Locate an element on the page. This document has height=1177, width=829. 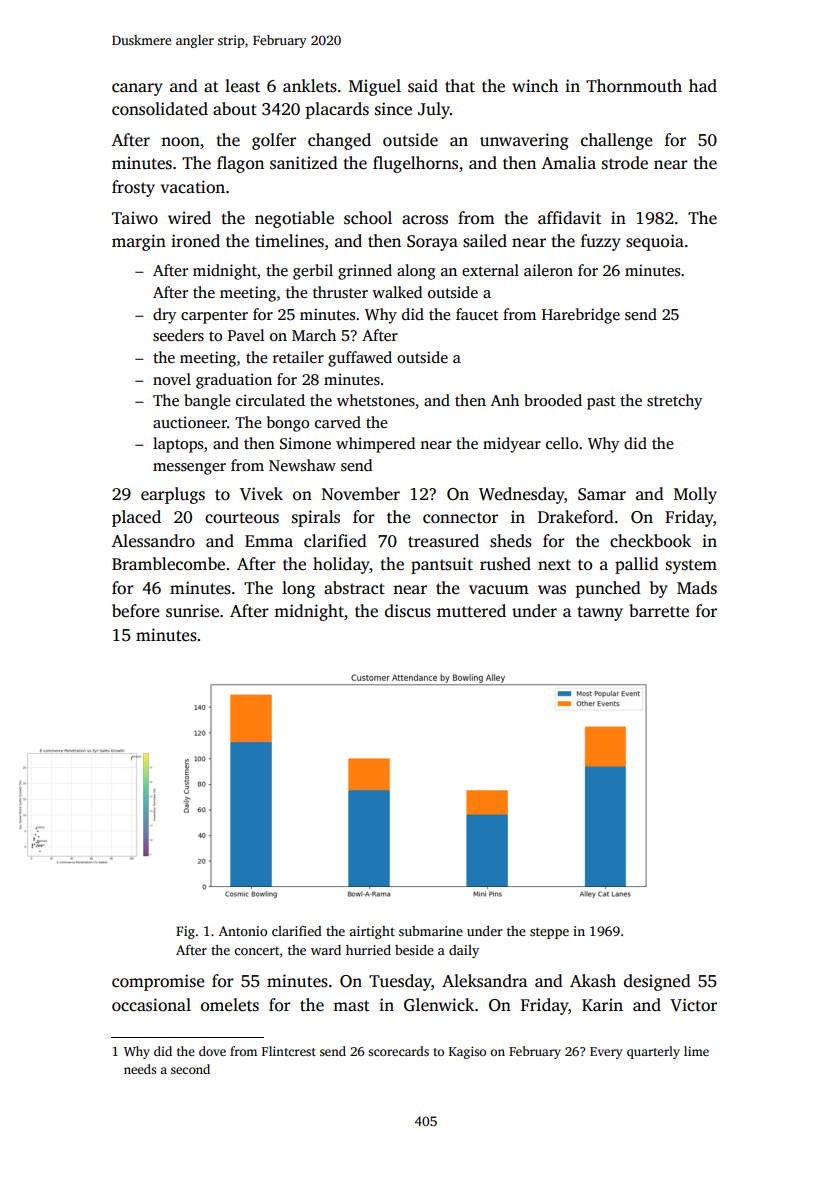
winch is located at coordinates (535, 86).
